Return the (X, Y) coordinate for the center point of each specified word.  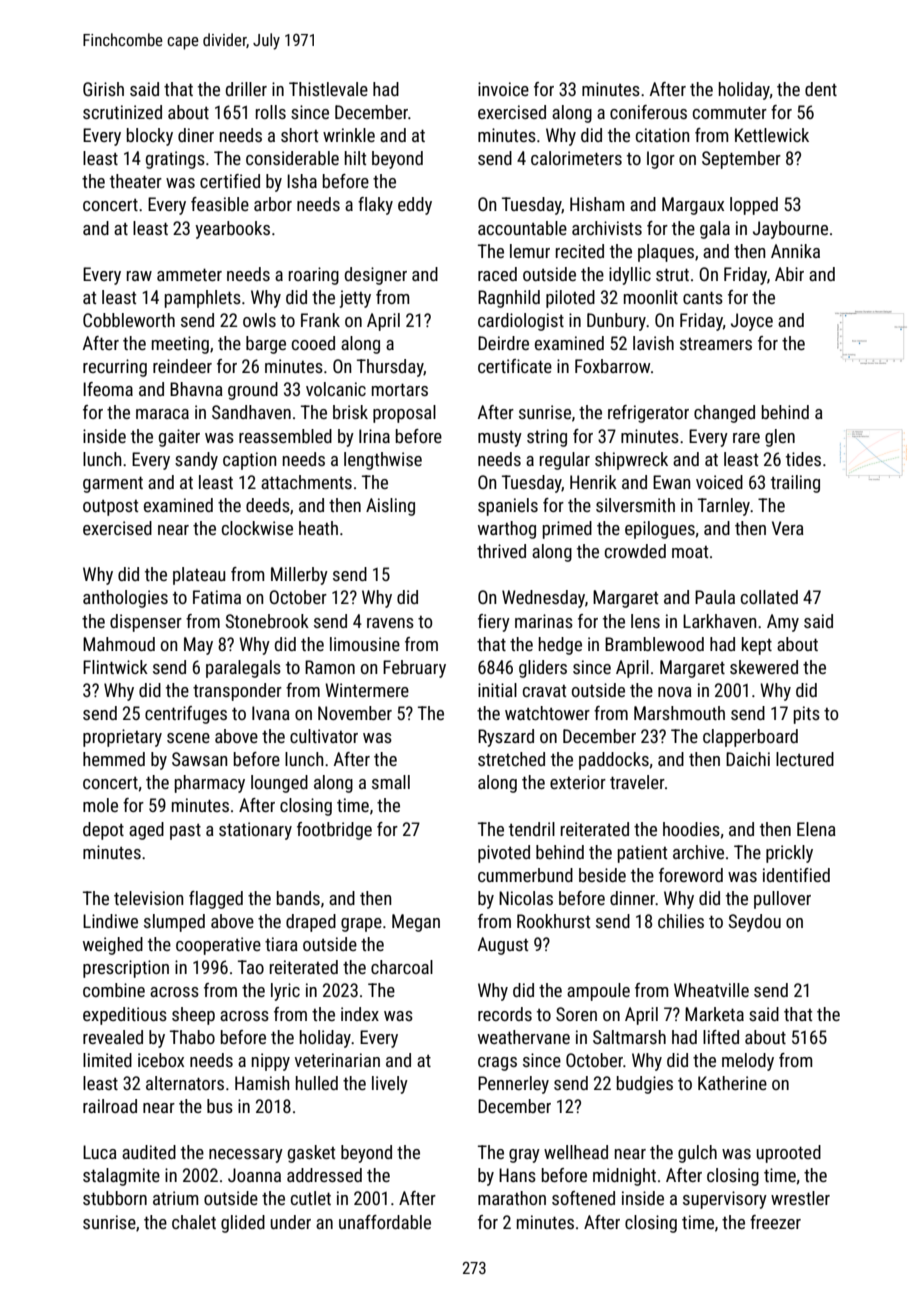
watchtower (547, 713)
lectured (805, 759)
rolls (271, 112)
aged (146, 831)
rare (746, 438)
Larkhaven (719, 621)
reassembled (285, 436)
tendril (532, 829)
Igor (661, 160)
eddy (415, 206)
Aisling (390, 507)
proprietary (122, 738)
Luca (100, 1152)
